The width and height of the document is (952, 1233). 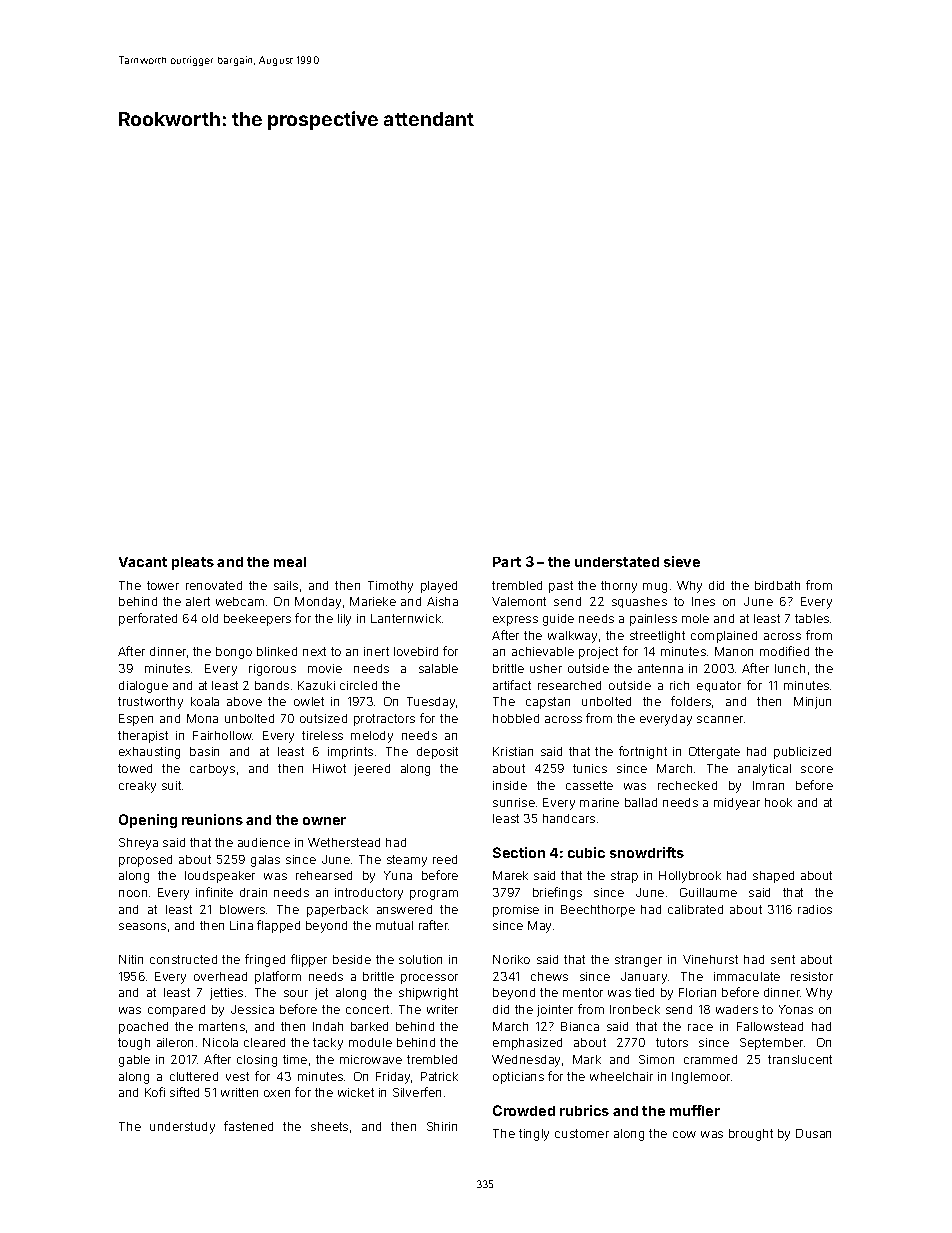 What do you see at coordinates (434, 895) in the document?
I see `program` at bounding box center [434, 895].
